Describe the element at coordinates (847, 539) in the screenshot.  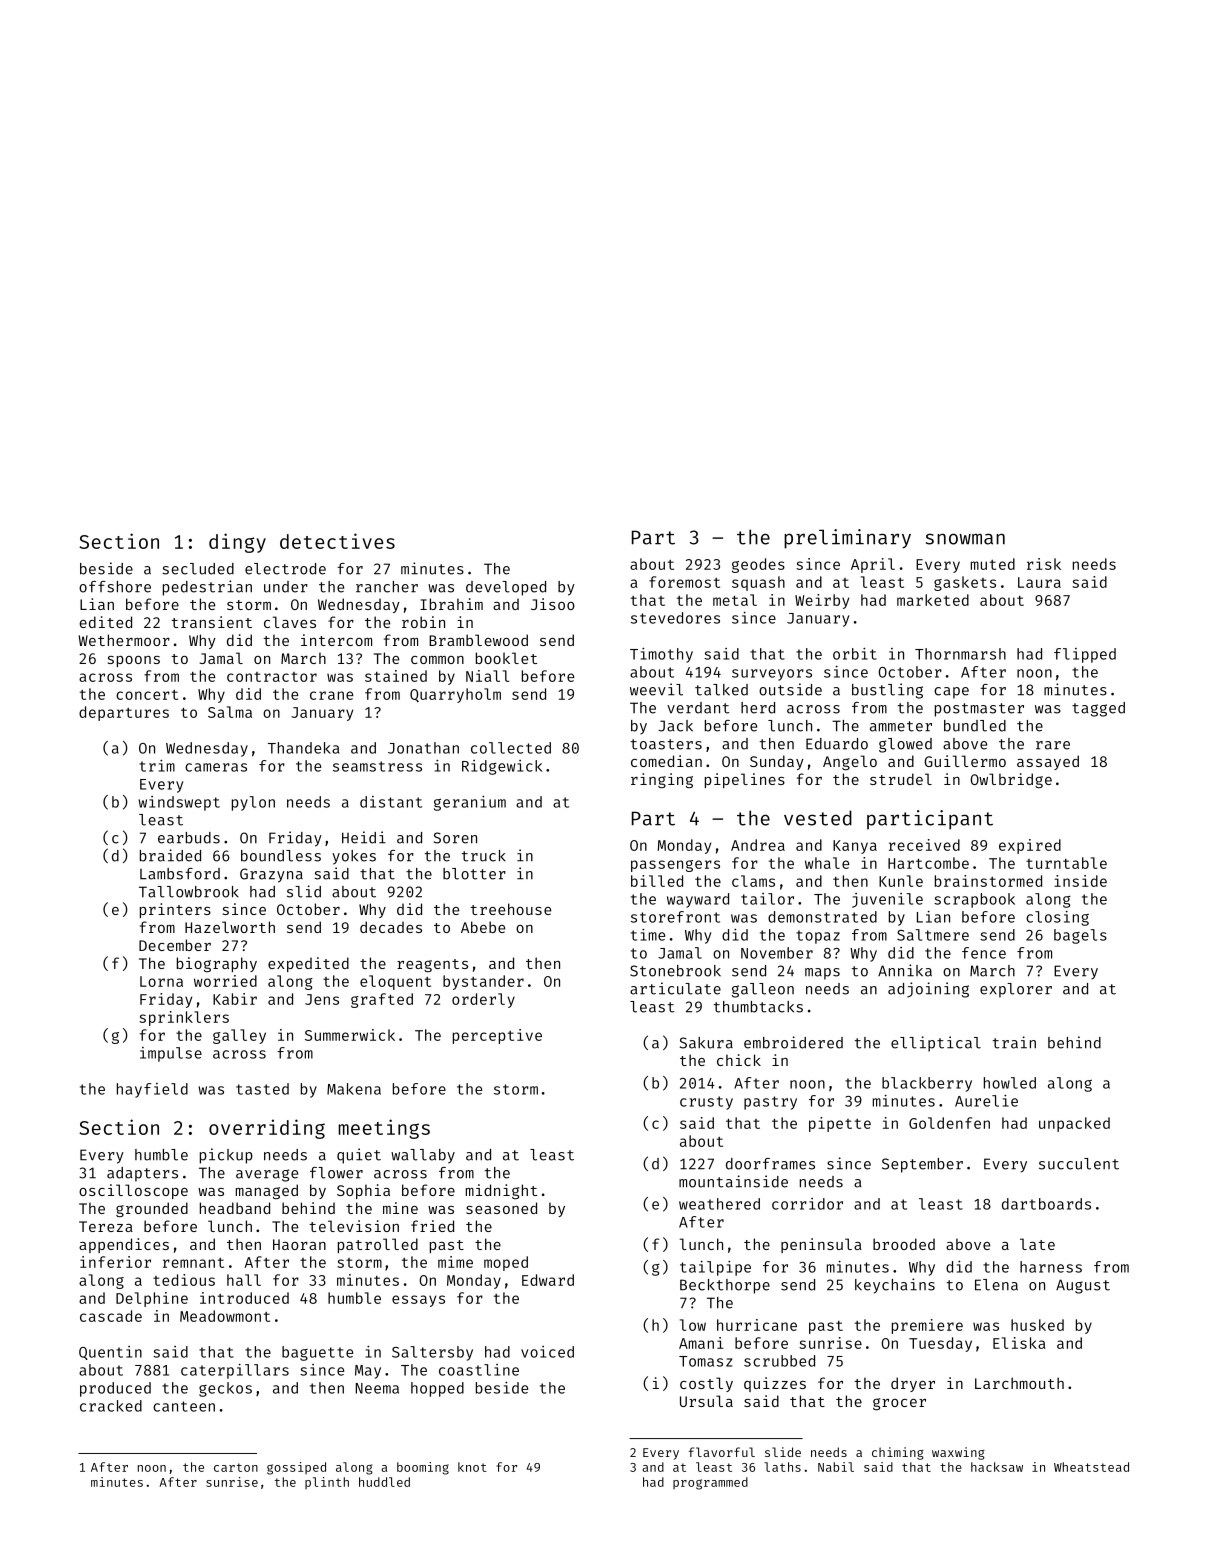
I see `preliminary` at that location.
